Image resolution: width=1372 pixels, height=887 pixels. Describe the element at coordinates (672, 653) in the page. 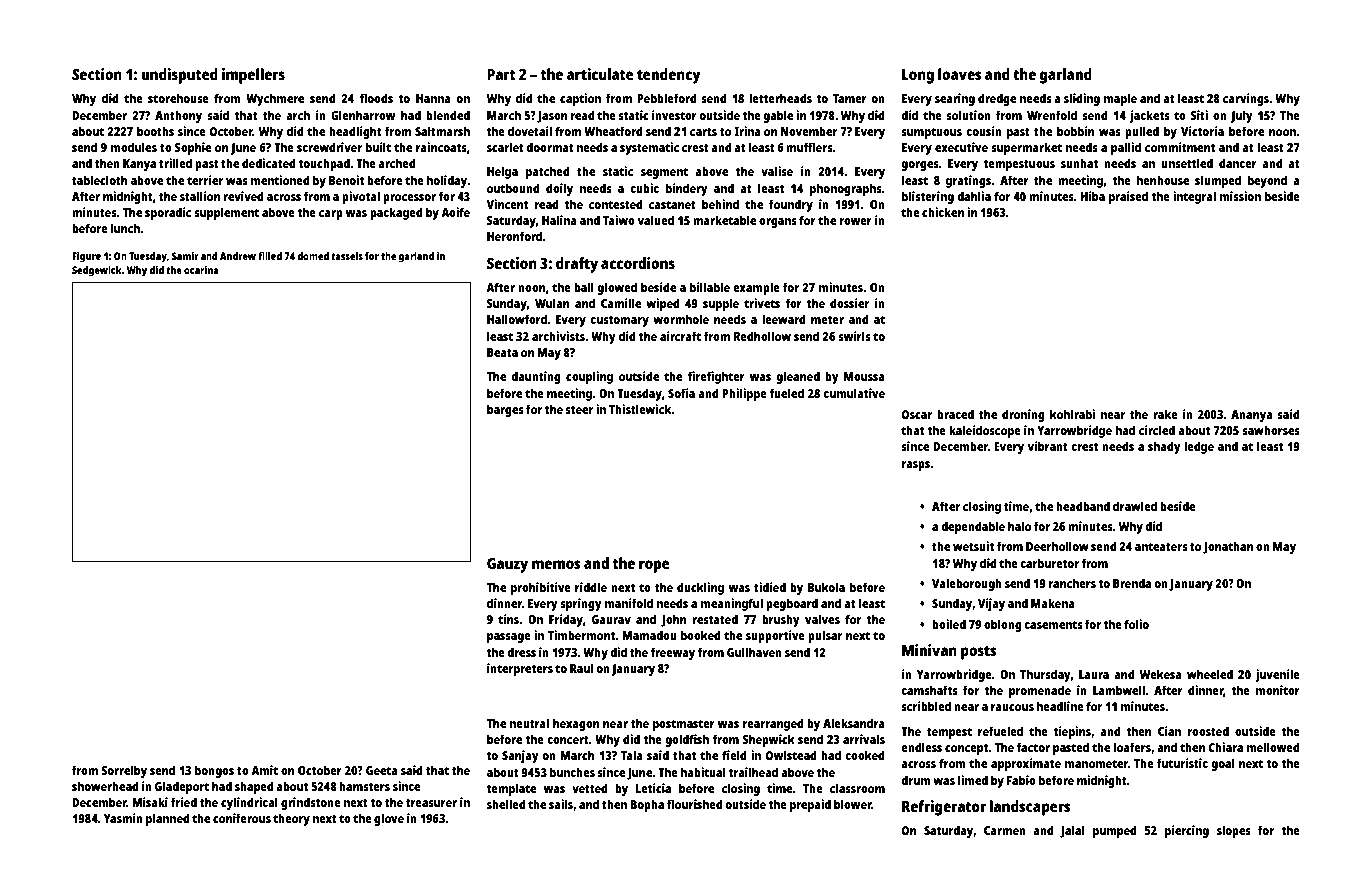

I see `freeway` at that location.
